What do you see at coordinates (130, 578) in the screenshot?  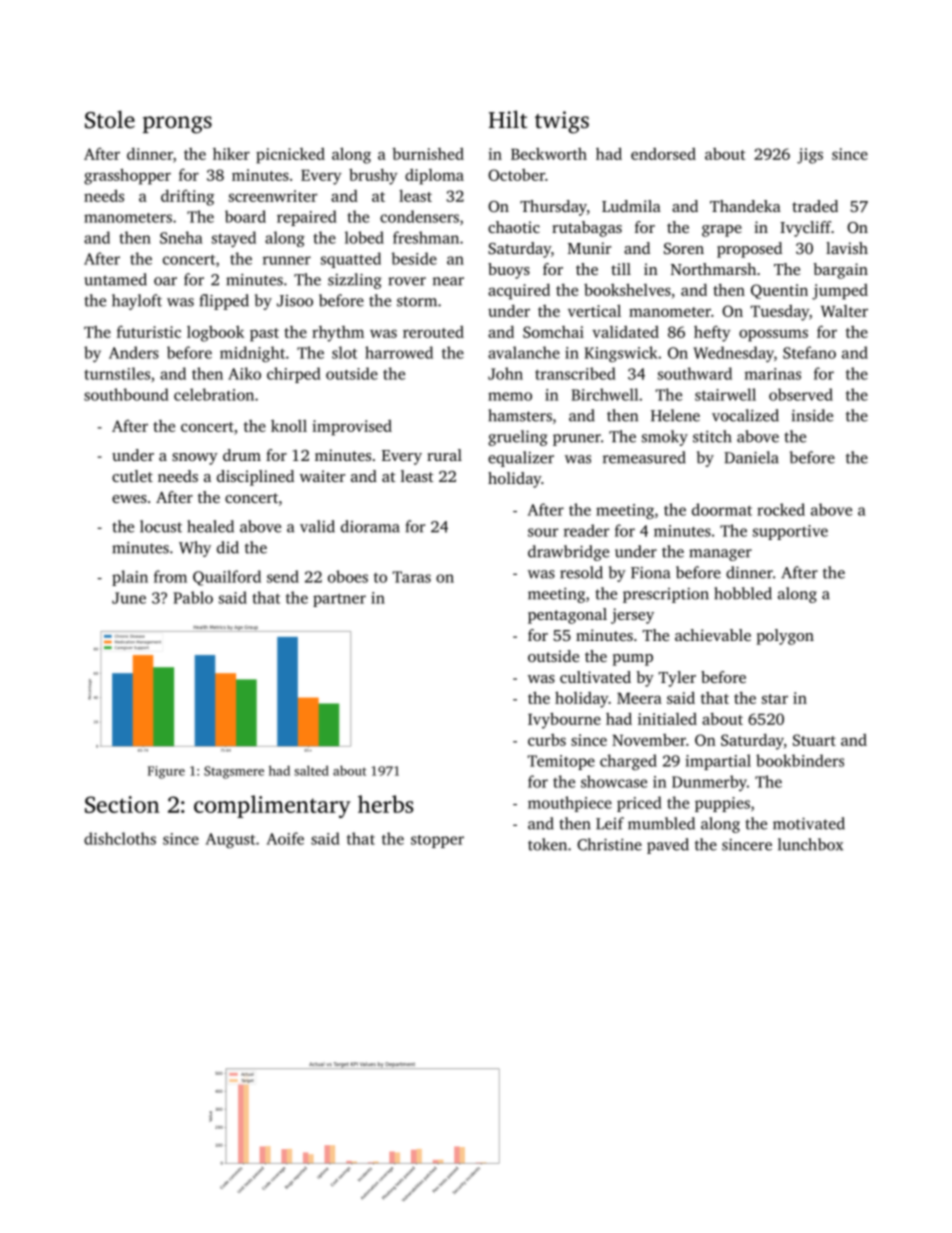 I see `plain` at bounding box center [130, 578].
